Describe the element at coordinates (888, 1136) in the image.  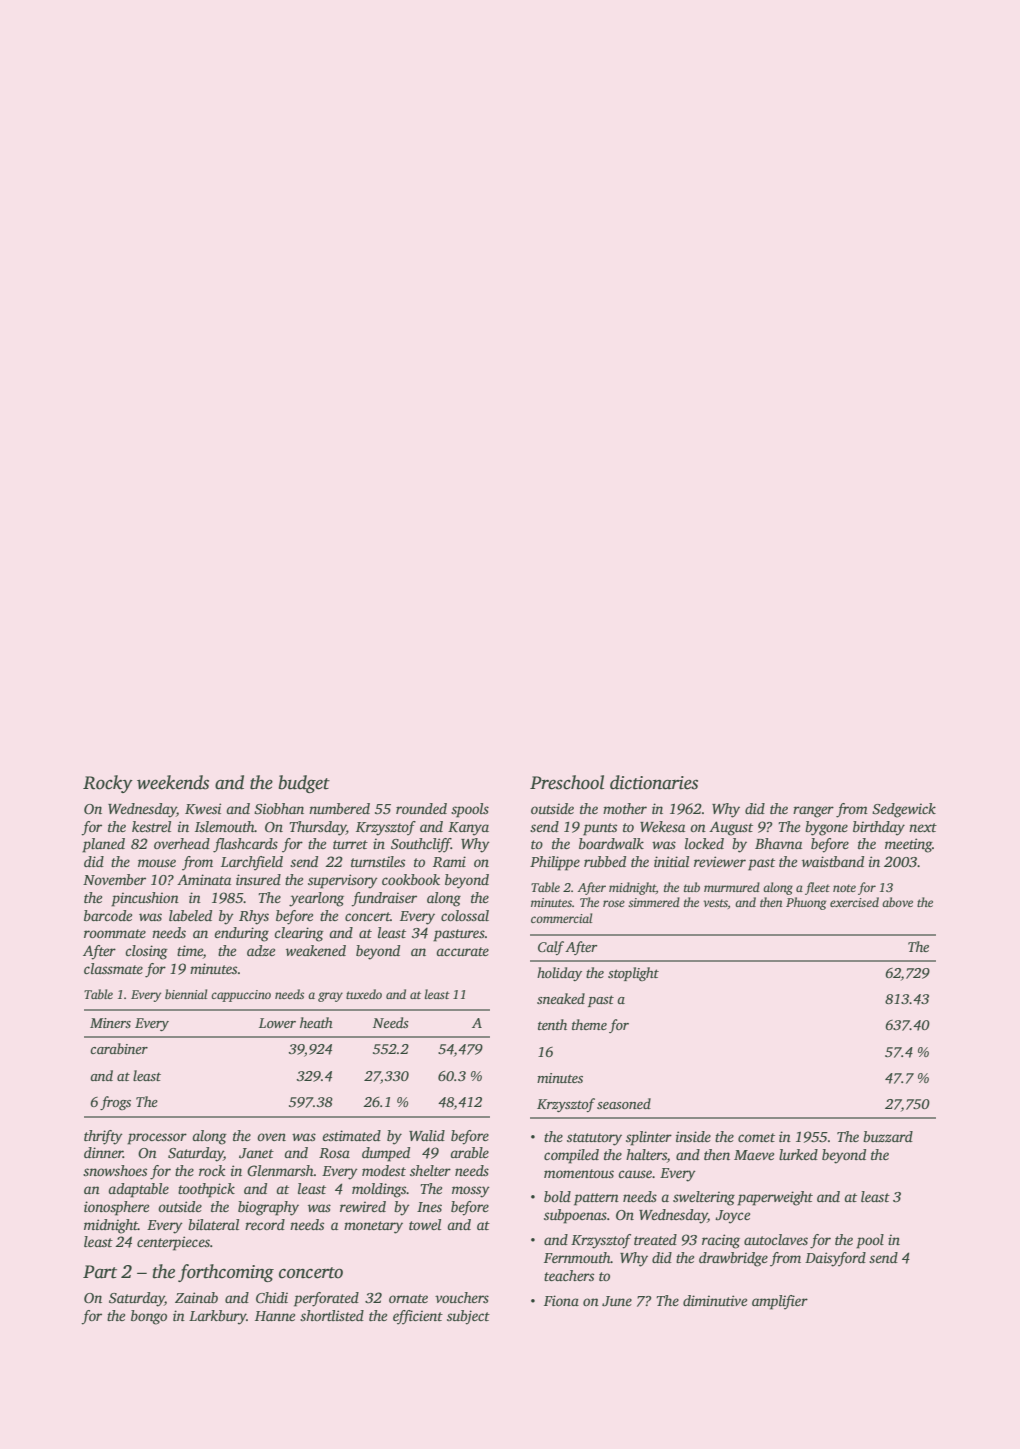
I see `buzzard` at that location.
